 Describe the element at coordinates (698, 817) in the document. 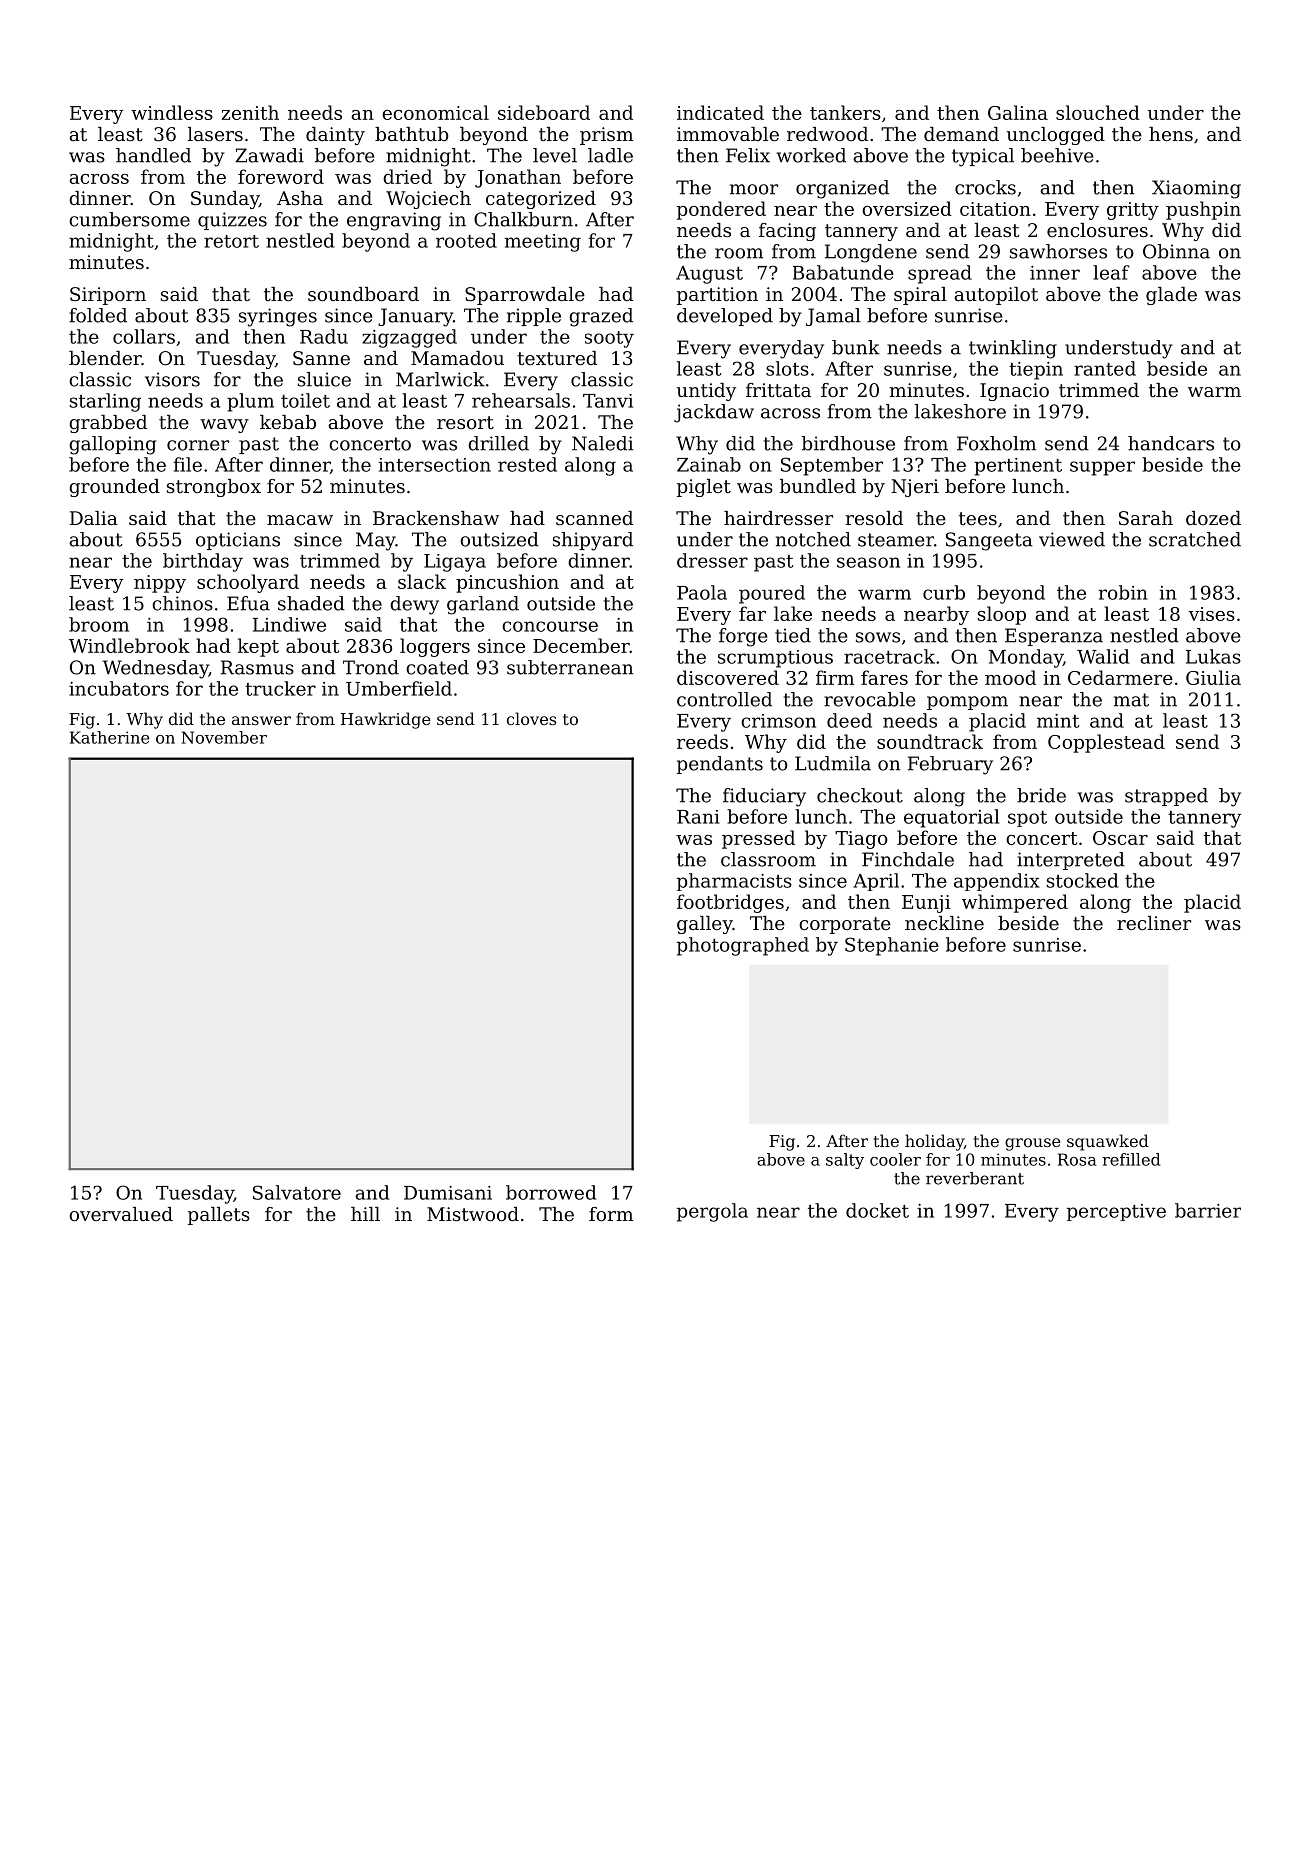

I see `Rani` at that location.
